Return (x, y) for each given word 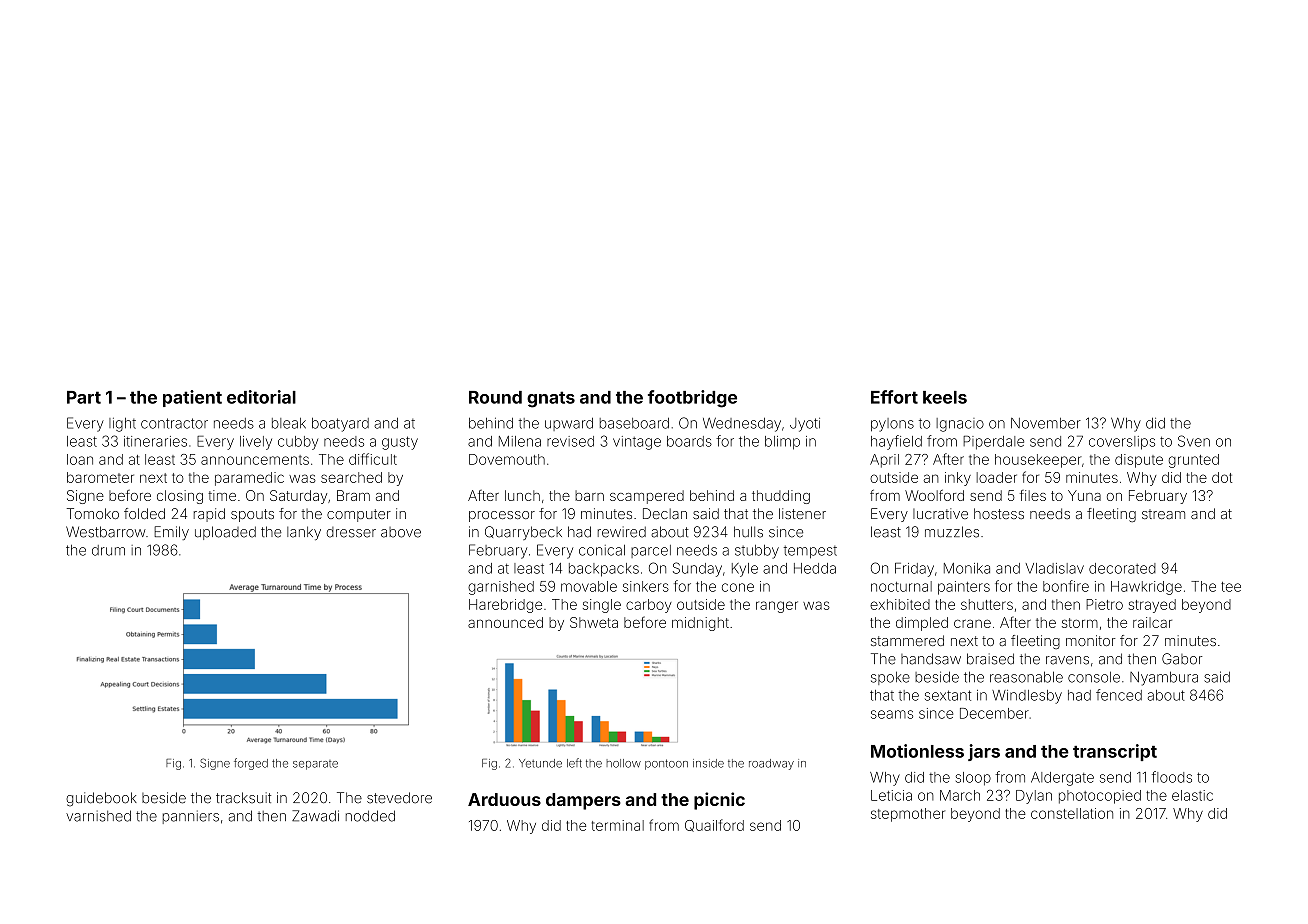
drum (108, 550)
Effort (894, 397)
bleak (289, 423)
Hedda (815, 568)
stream (1163, 514)
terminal (618, 825)
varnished (98, 816)
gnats (551, 399)
